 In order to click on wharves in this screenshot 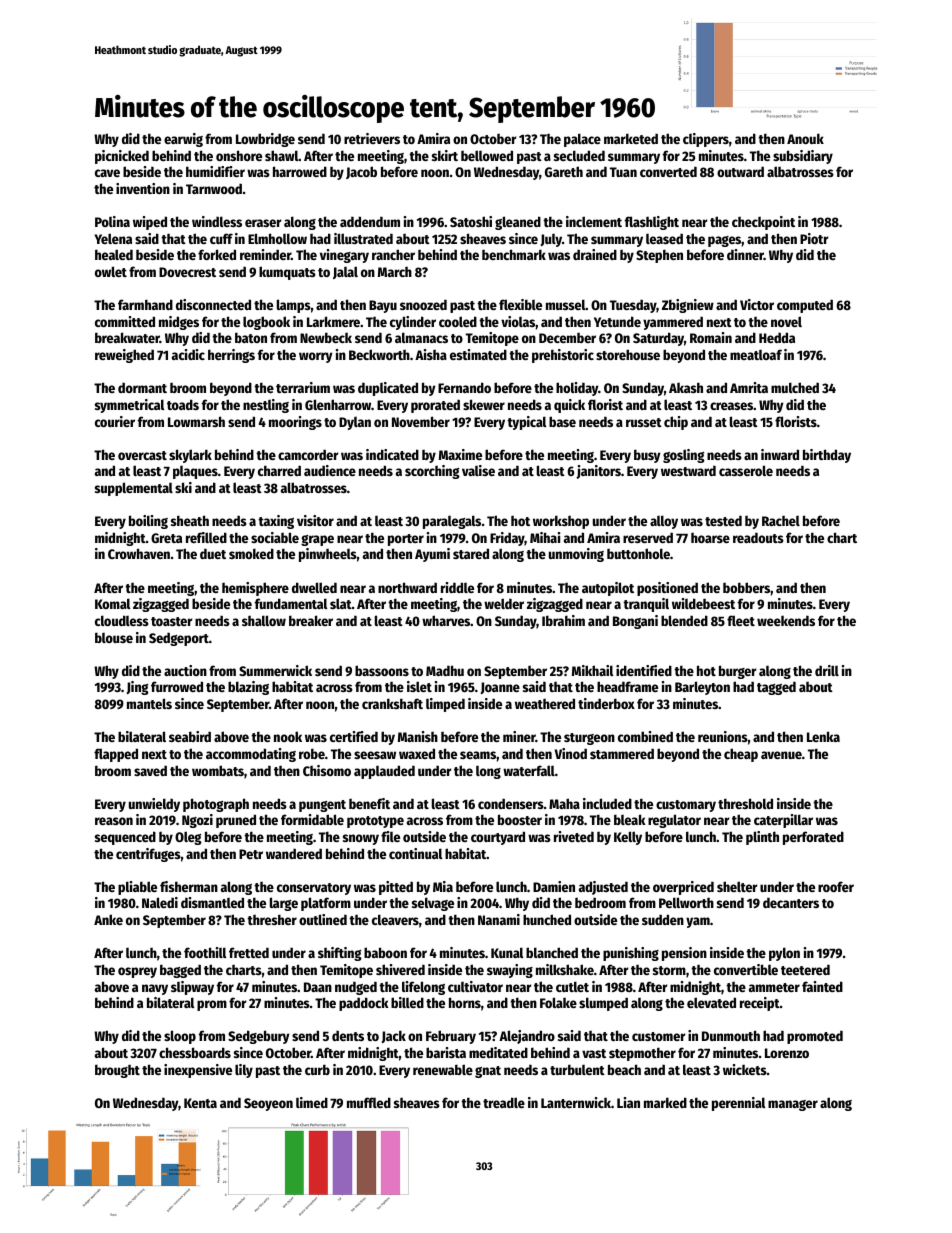, I will do `click(446, 620)`.
